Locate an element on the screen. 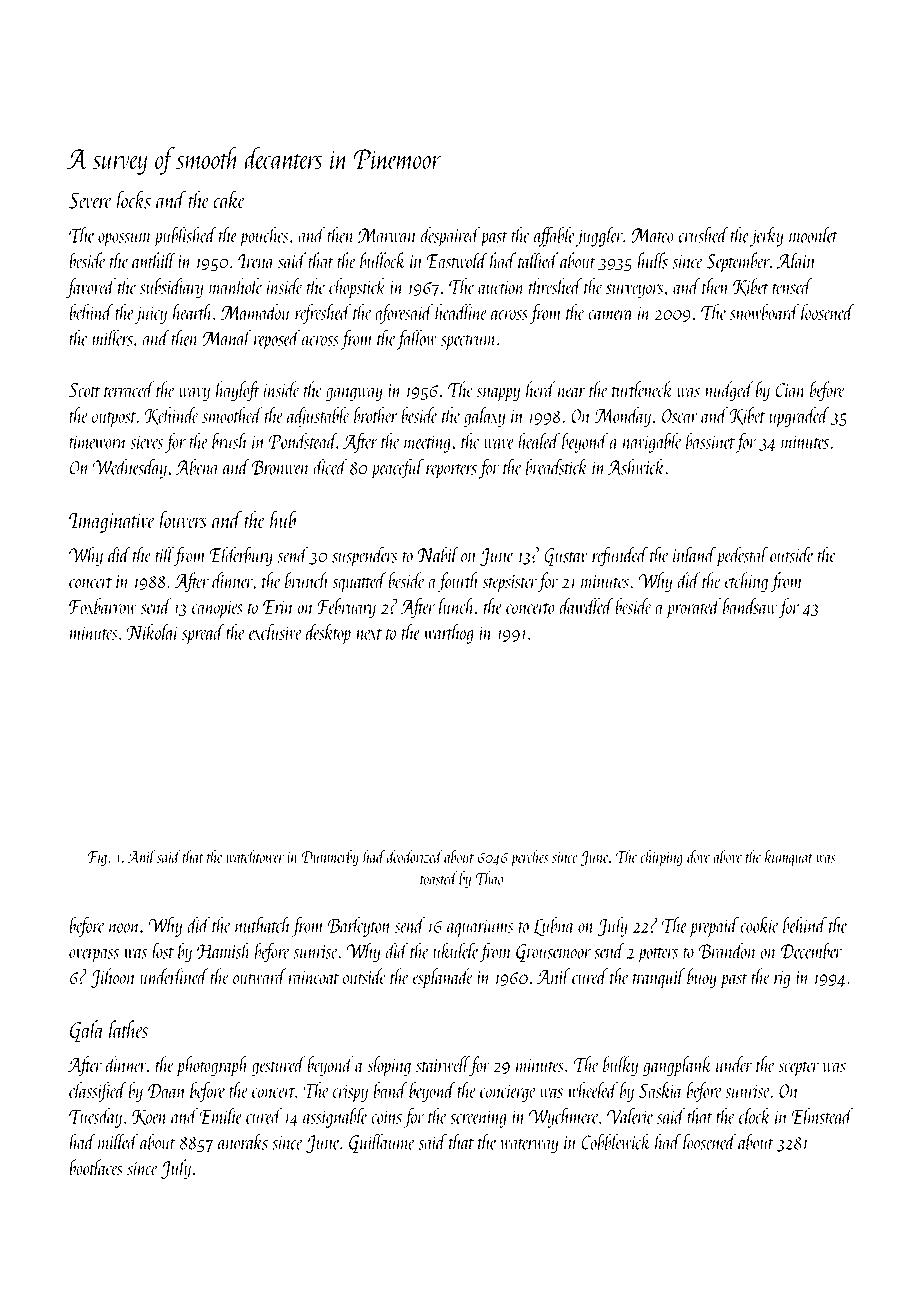 The height and width of the screenshot is (1314, 924). crushed is located at coordinates (704, 234).
